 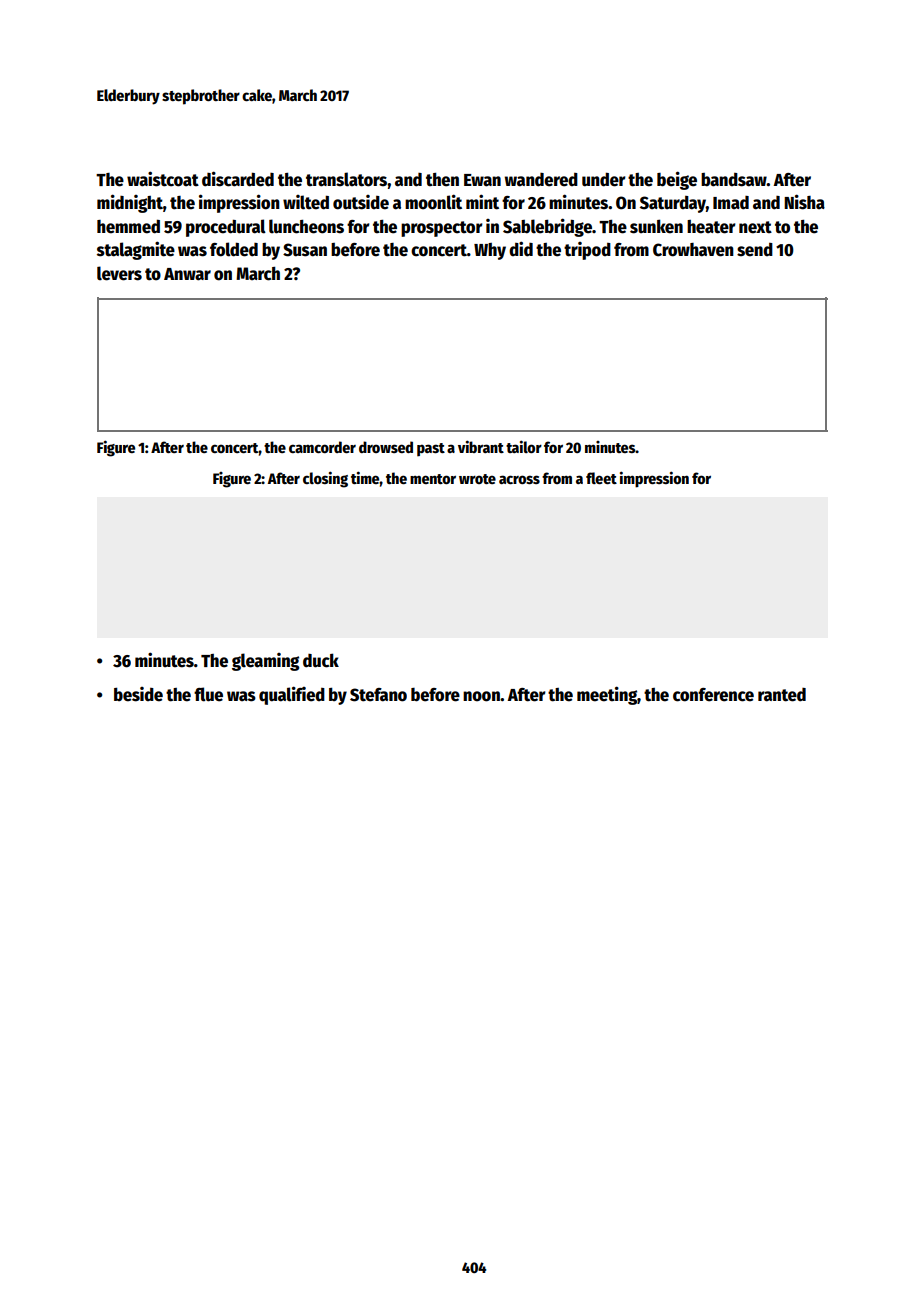 What do you see at coordinates (442, 229) in the screenshot?
I see `prospector` at bounding box center [442, 229].
